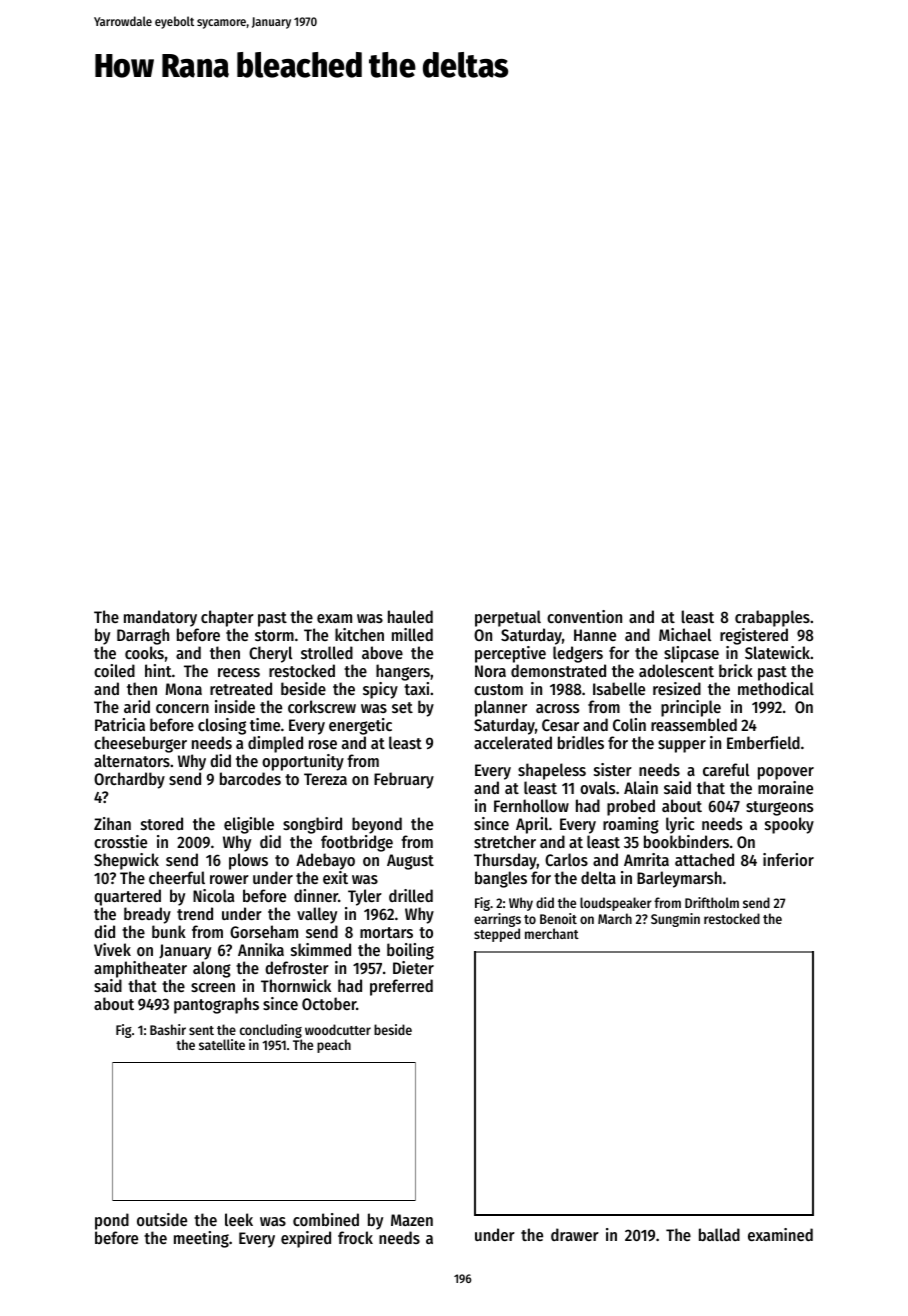 This image has height=1316, width=908. I want to click on stepped, so click(497, 935).
